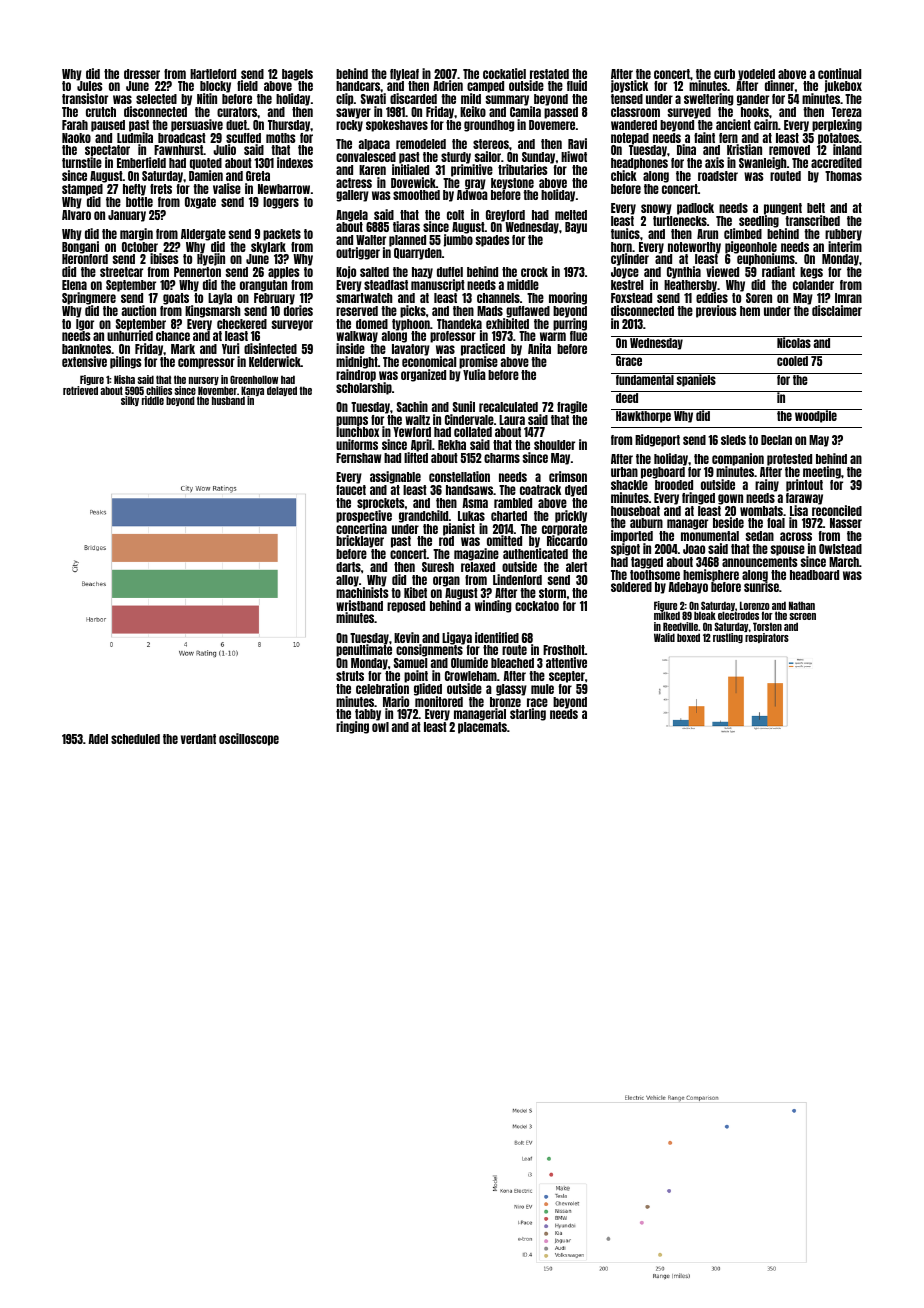 Image resolution: width=924 pixels, height=1308 pixels. I want to click on handcars, so click(358, 86).
